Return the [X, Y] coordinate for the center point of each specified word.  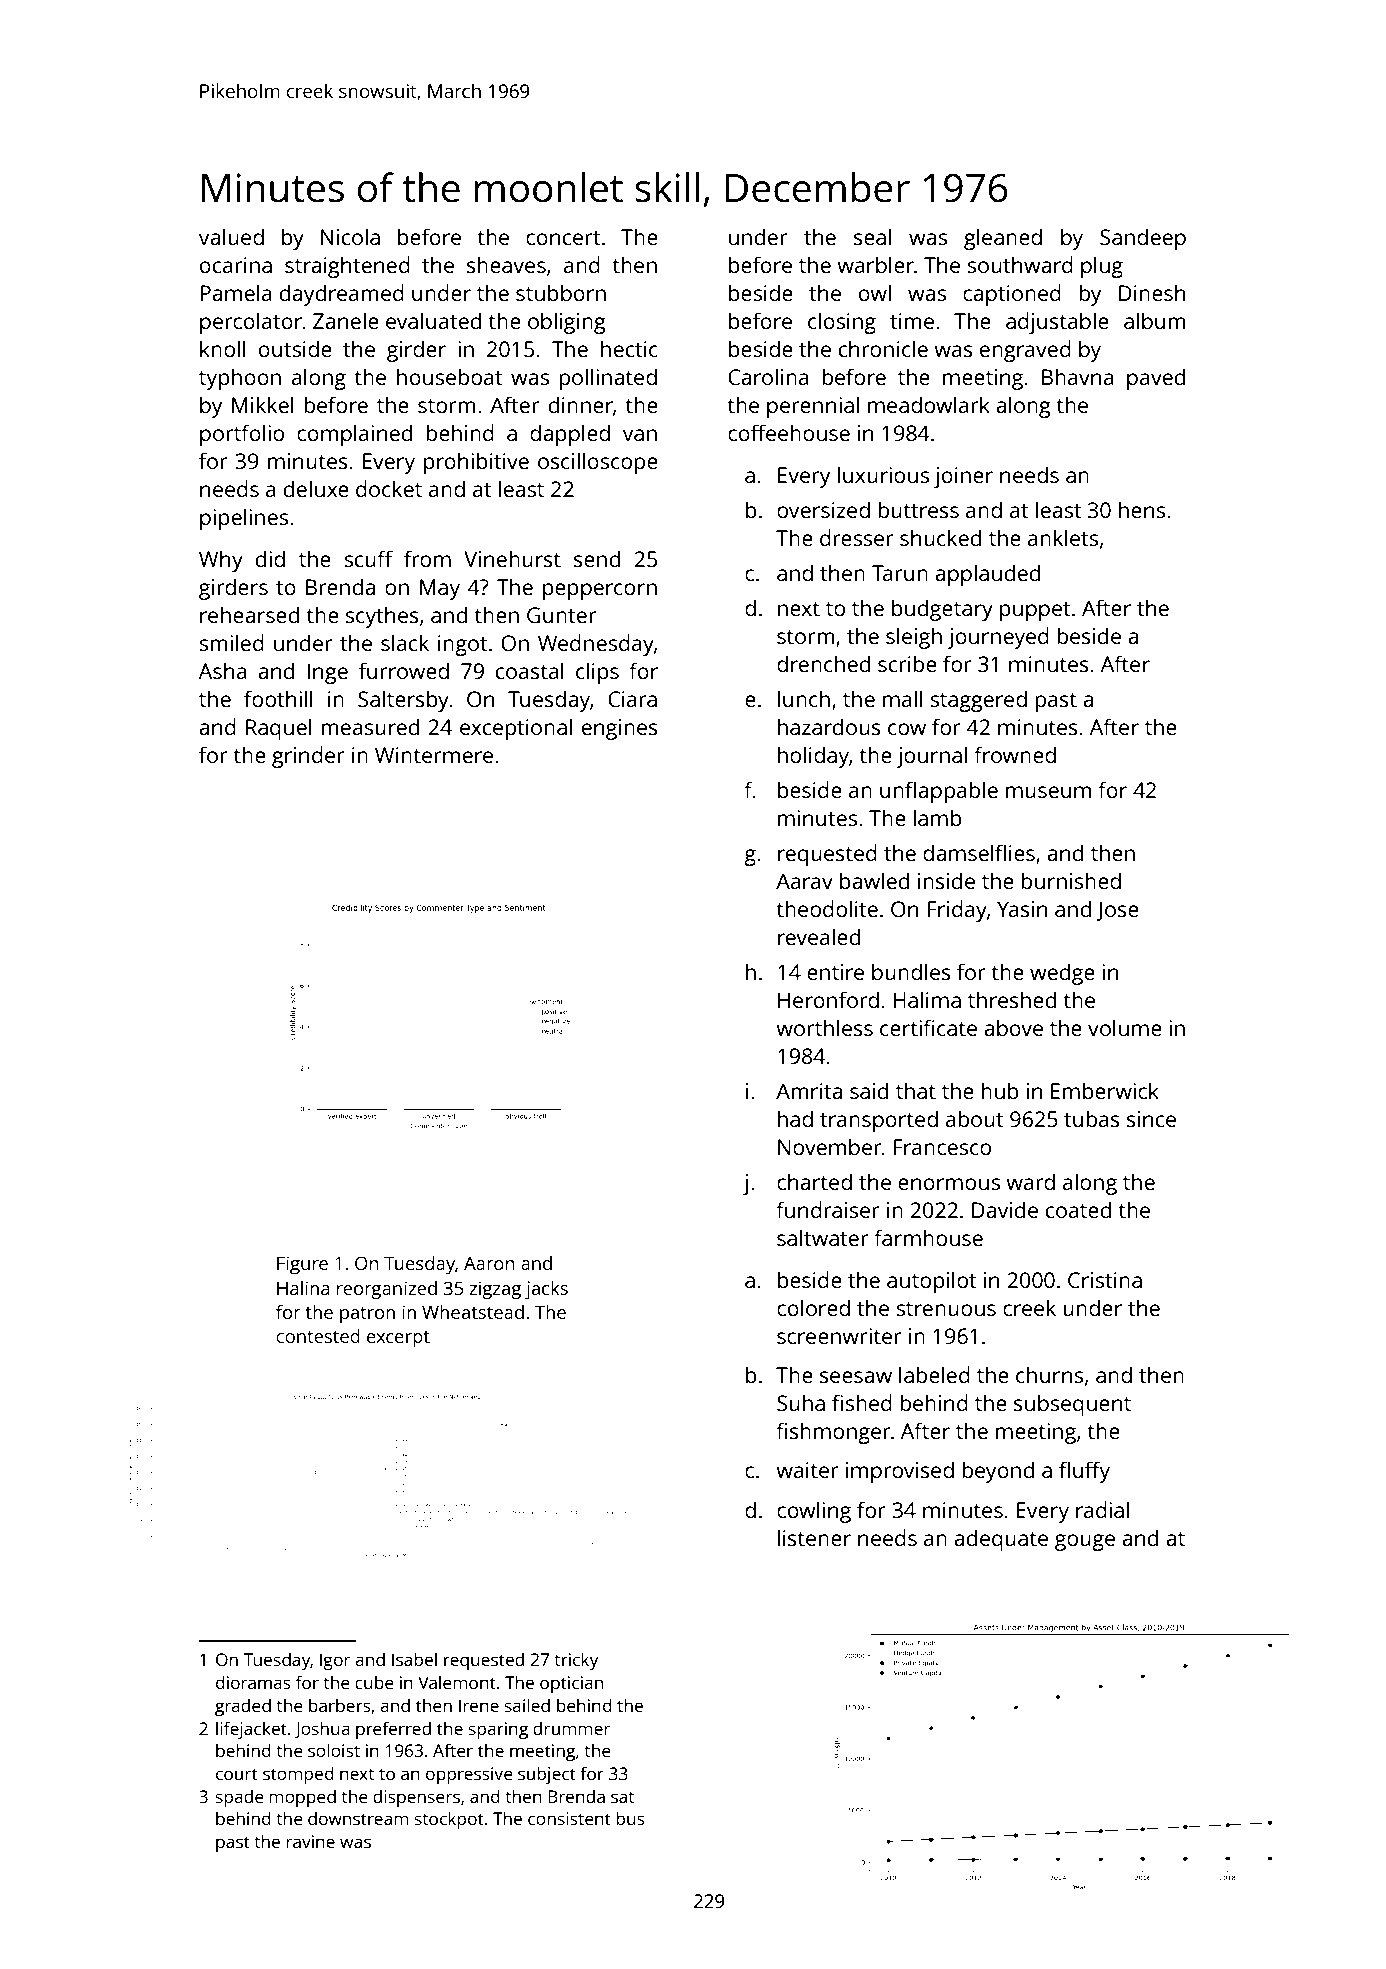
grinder [308, 757]
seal [872, 236]
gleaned [1003, 239]
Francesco [942, 1147]
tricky [576, 1661]
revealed [819, 936]
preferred [393, 1730]
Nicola [350, 236]
